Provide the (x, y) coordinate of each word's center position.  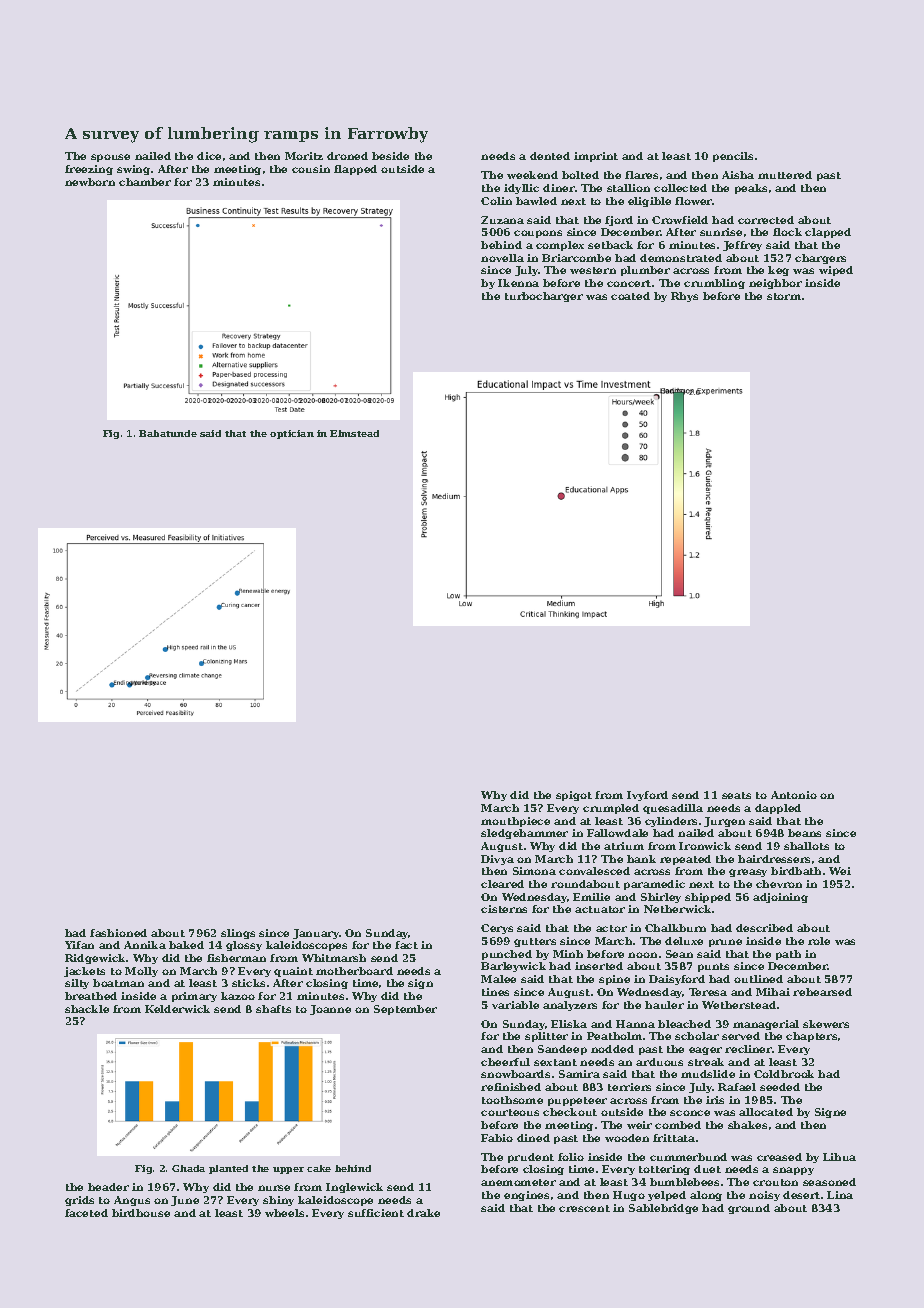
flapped (355, 170)
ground (749, 1209)
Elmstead (354, 433)
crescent (584, 1208)
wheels (284, 1213)
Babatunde (168, 433)
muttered (785, 175)
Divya (497, 860)
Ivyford (647, 796)
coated (630, 296)
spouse (110, 158)
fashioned (118, 933)
